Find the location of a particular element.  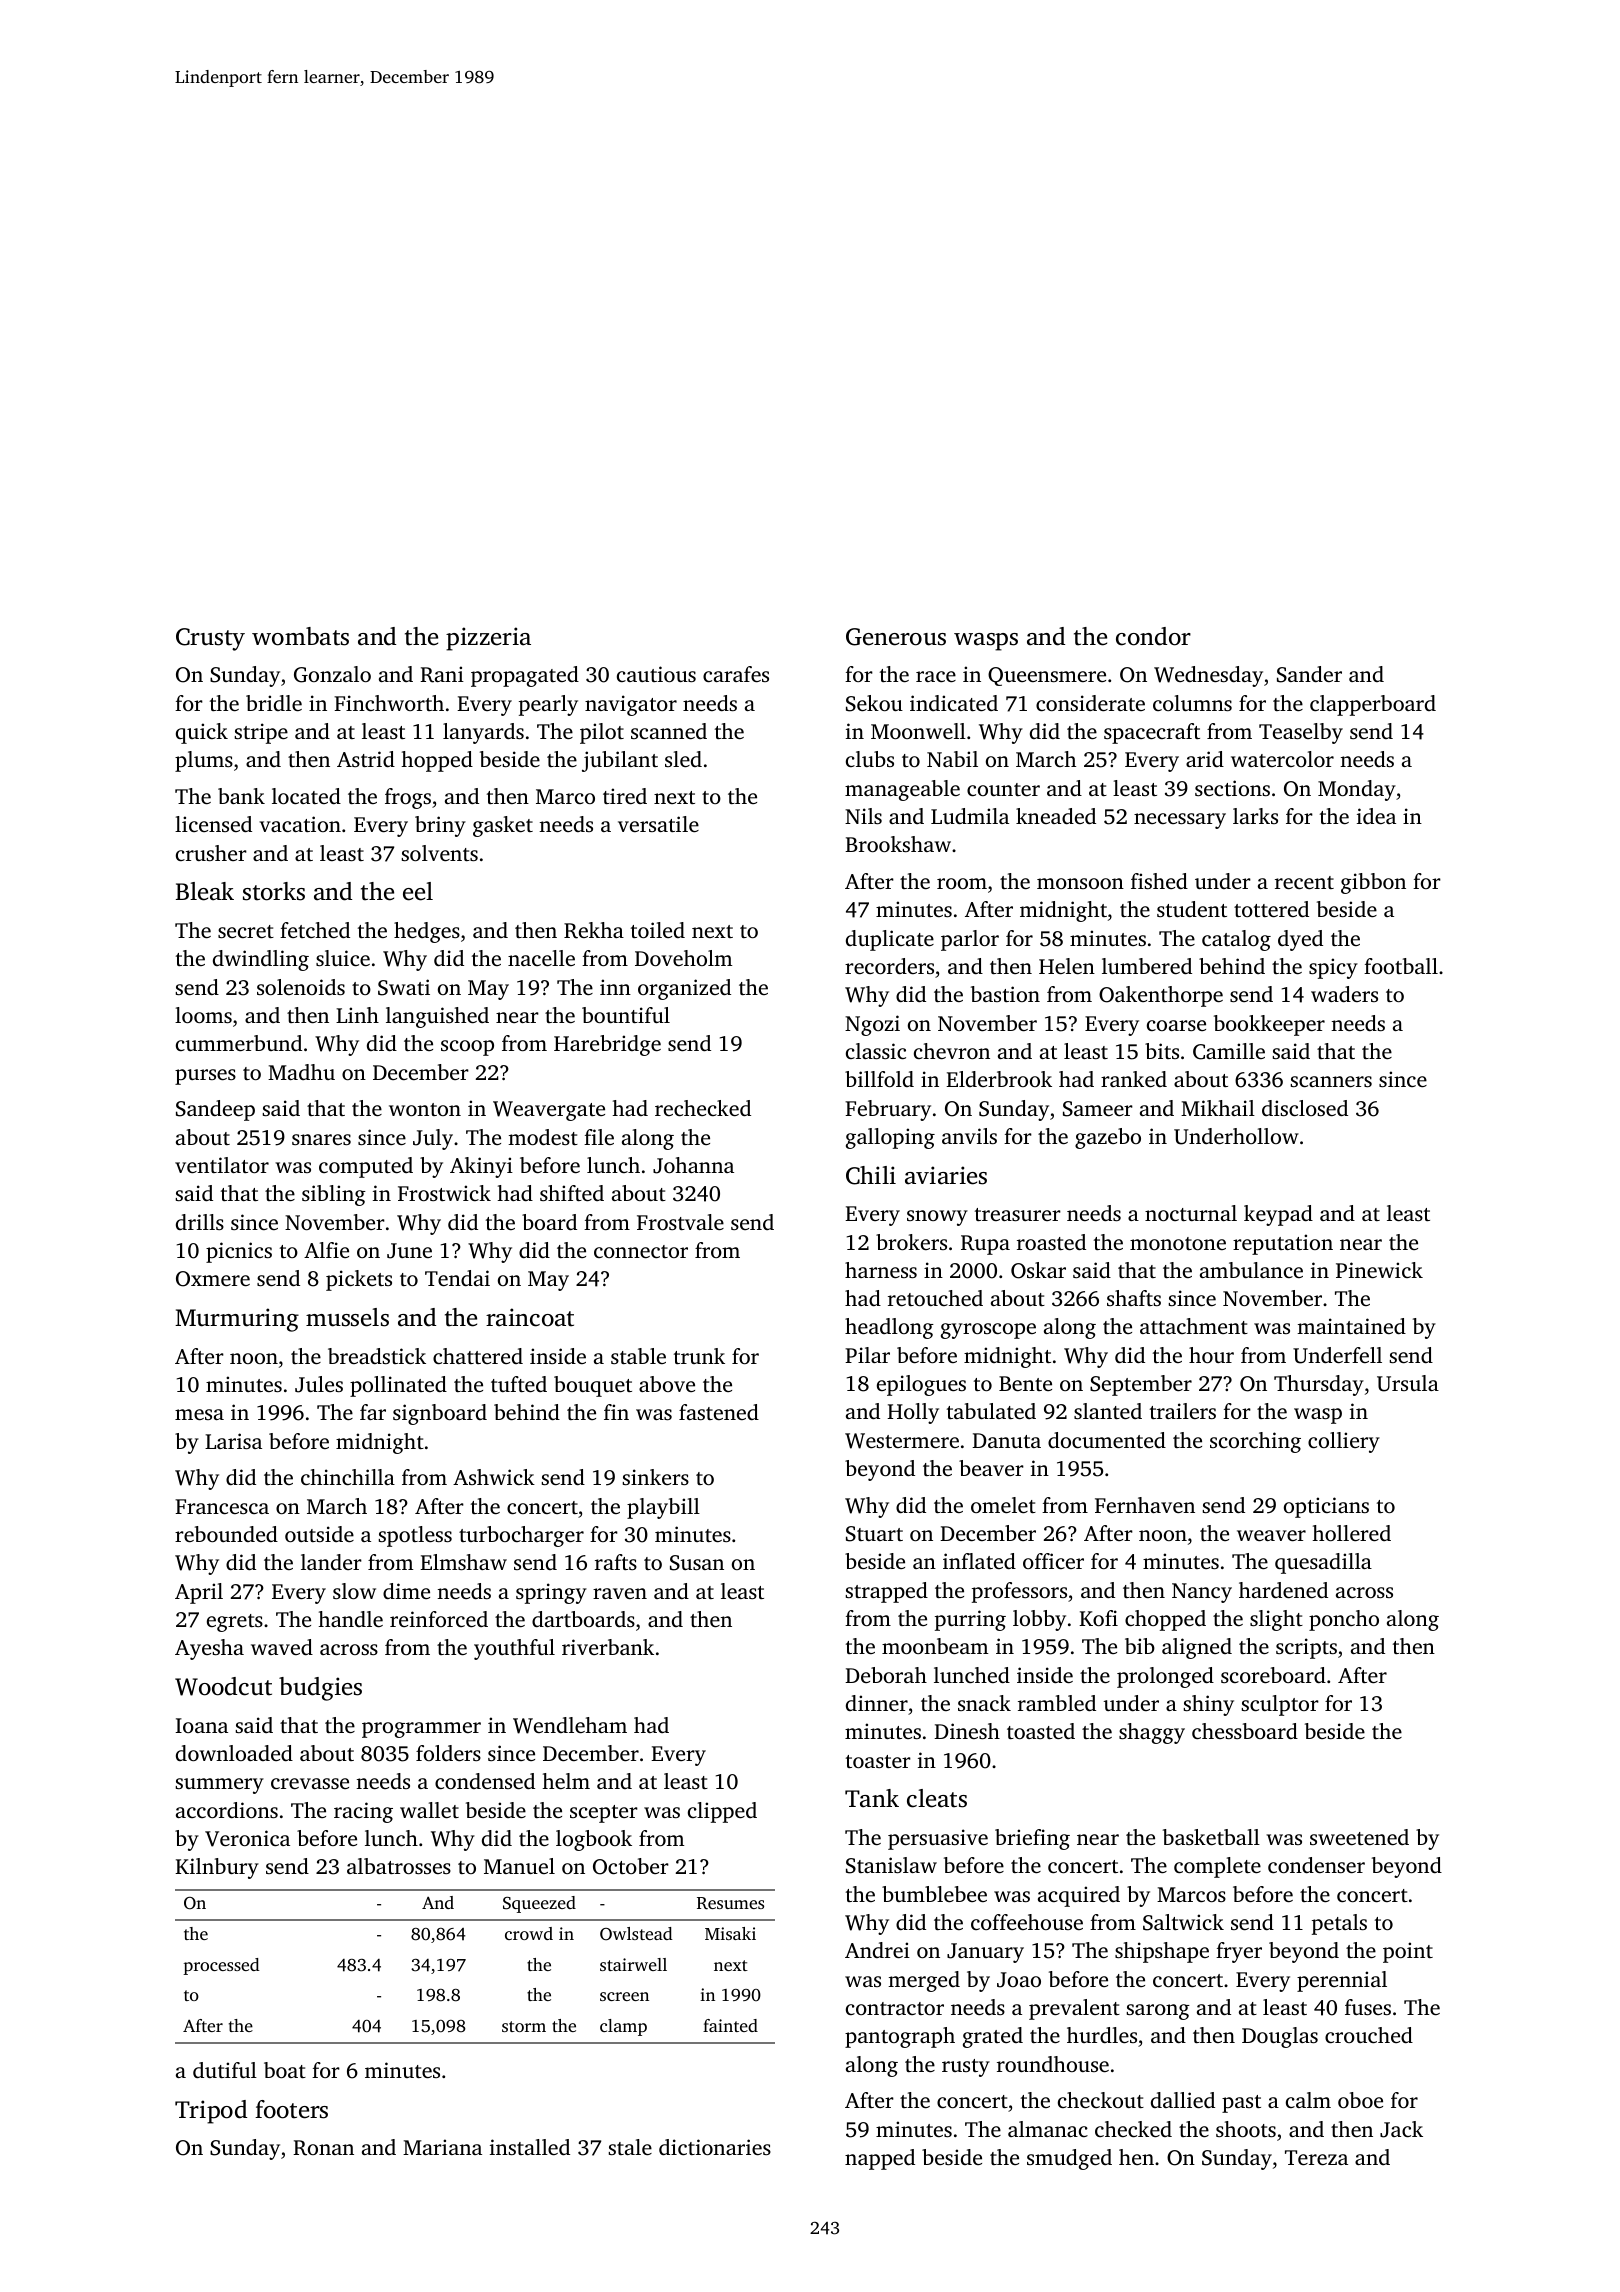

coarse is located at coordinates (1176, 1025).
